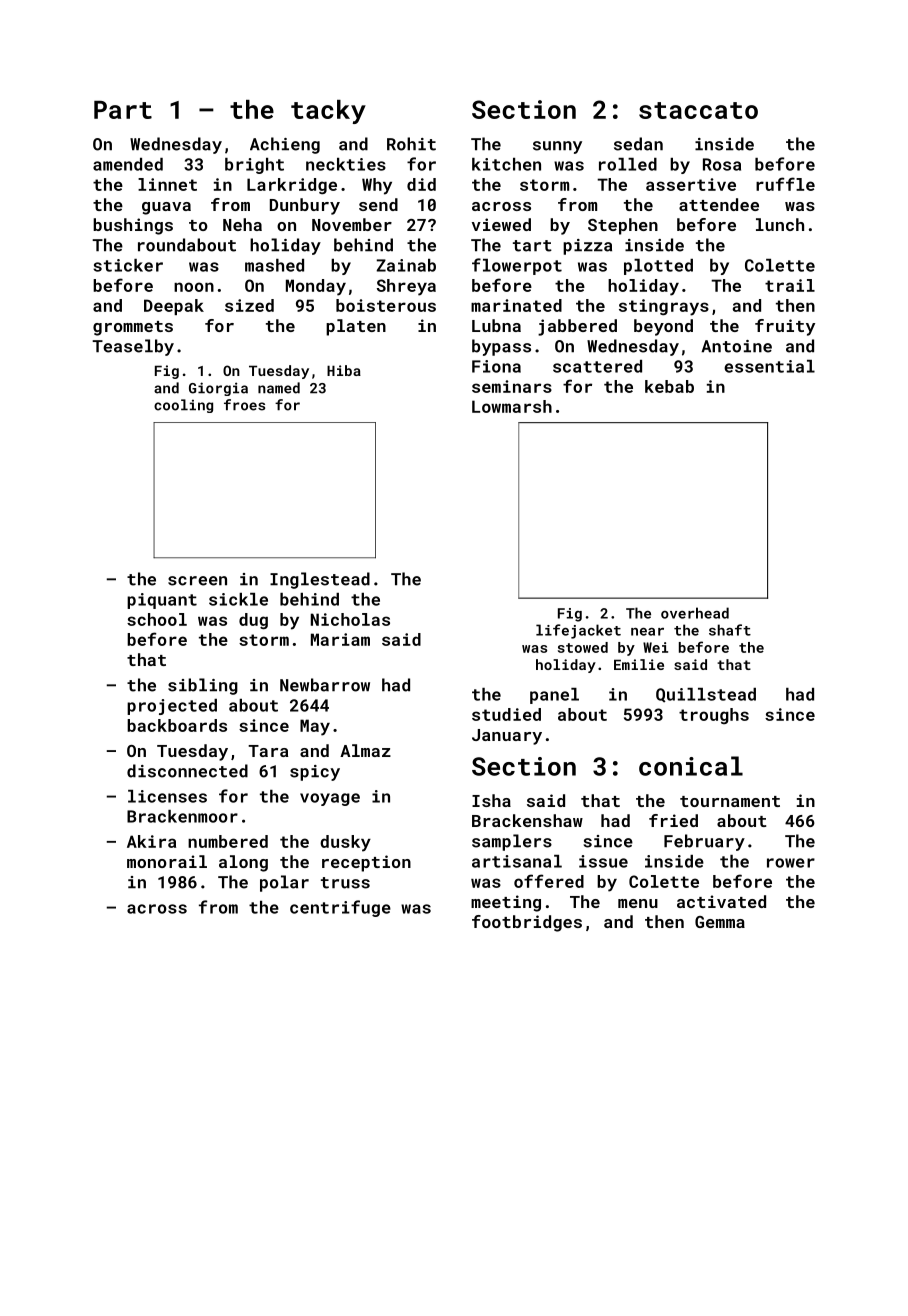  What do you see at coordinates (253, 621) in the document?
I see `dug` at bounding box center [253, 621].
